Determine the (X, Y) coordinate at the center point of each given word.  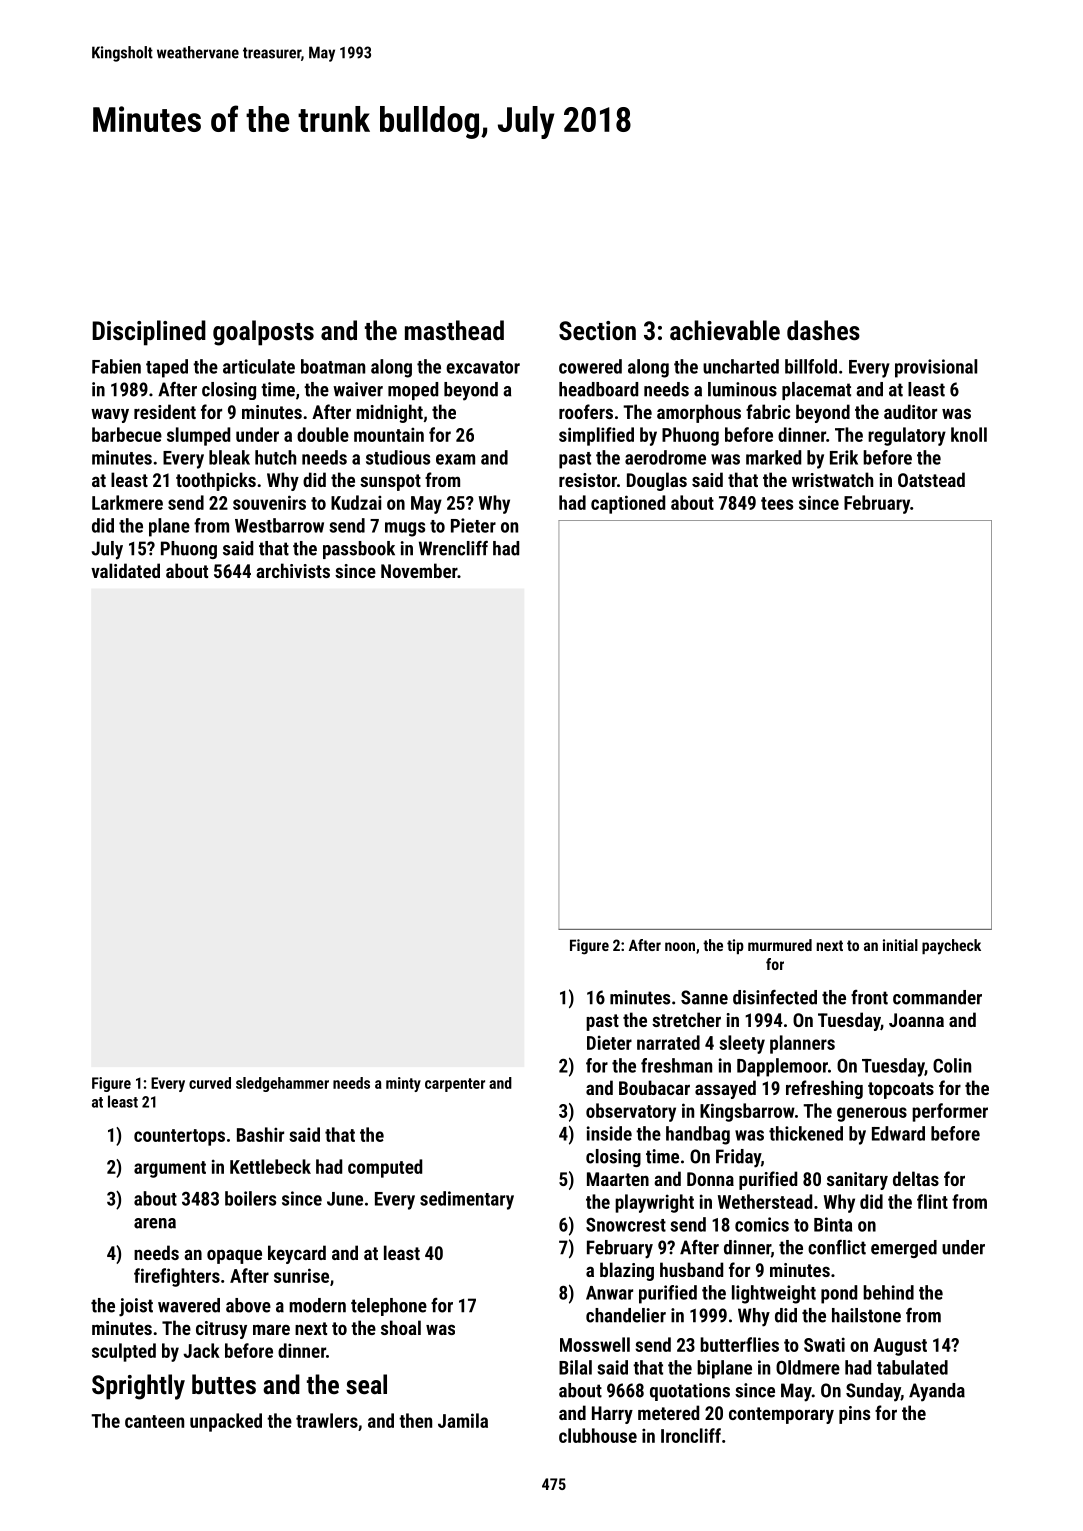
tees (777, 503)
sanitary (857, 1181)
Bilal (575, 1367)
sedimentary (467, 1200)
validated (125, 570)
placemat (816, 391)
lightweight (774, 1294)
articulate (259, 366)
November (419, 570)
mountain (389, 434)
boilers (250, 1198)
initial (900, 945)
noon (680, 946)
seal (366, 1384)
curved (210, 1083)
